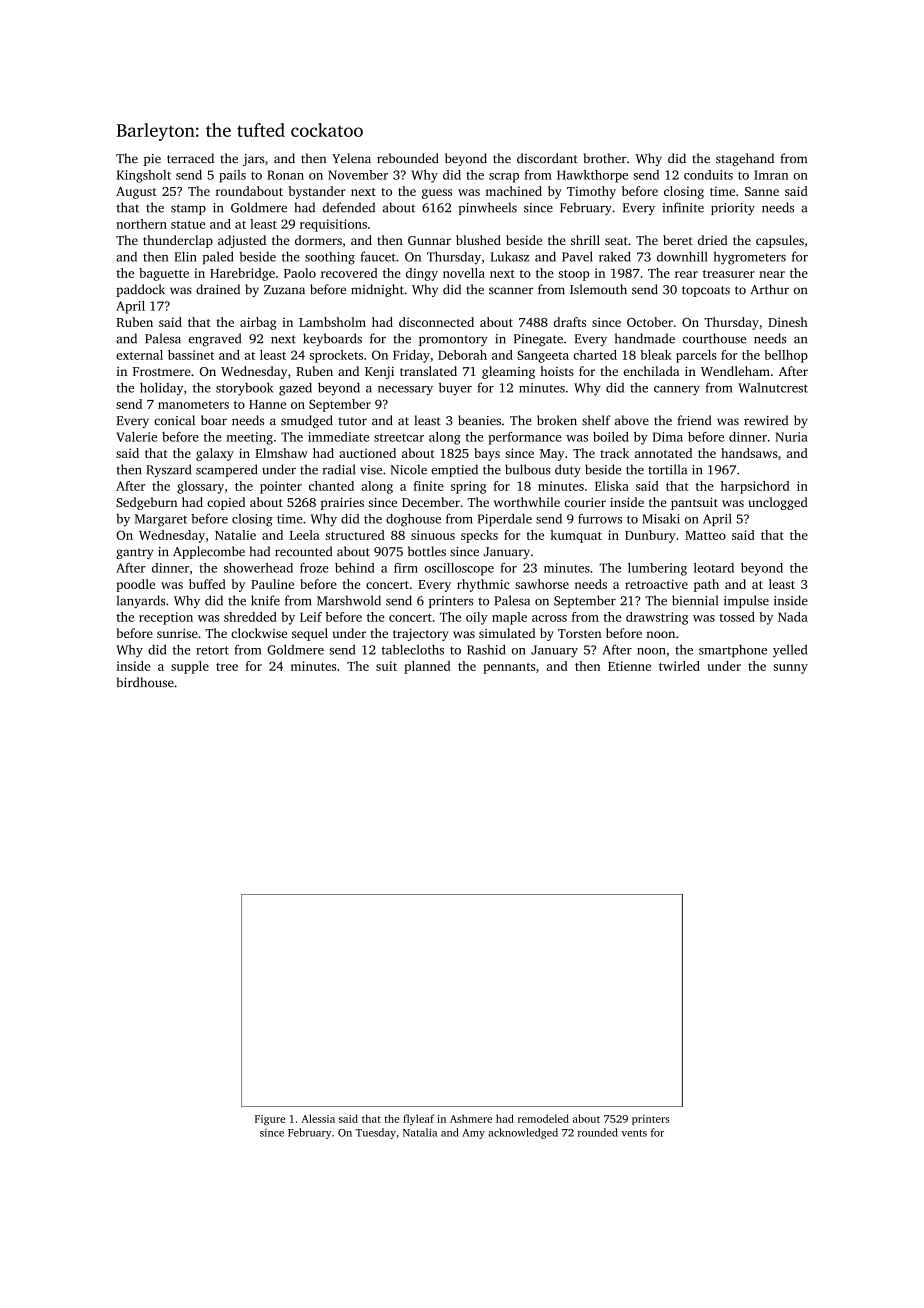 The image size is (924, 1308). What do you see at coordinates (429, 240) in the image?
I see `Gunnar` at bounding box center [429, 240].
